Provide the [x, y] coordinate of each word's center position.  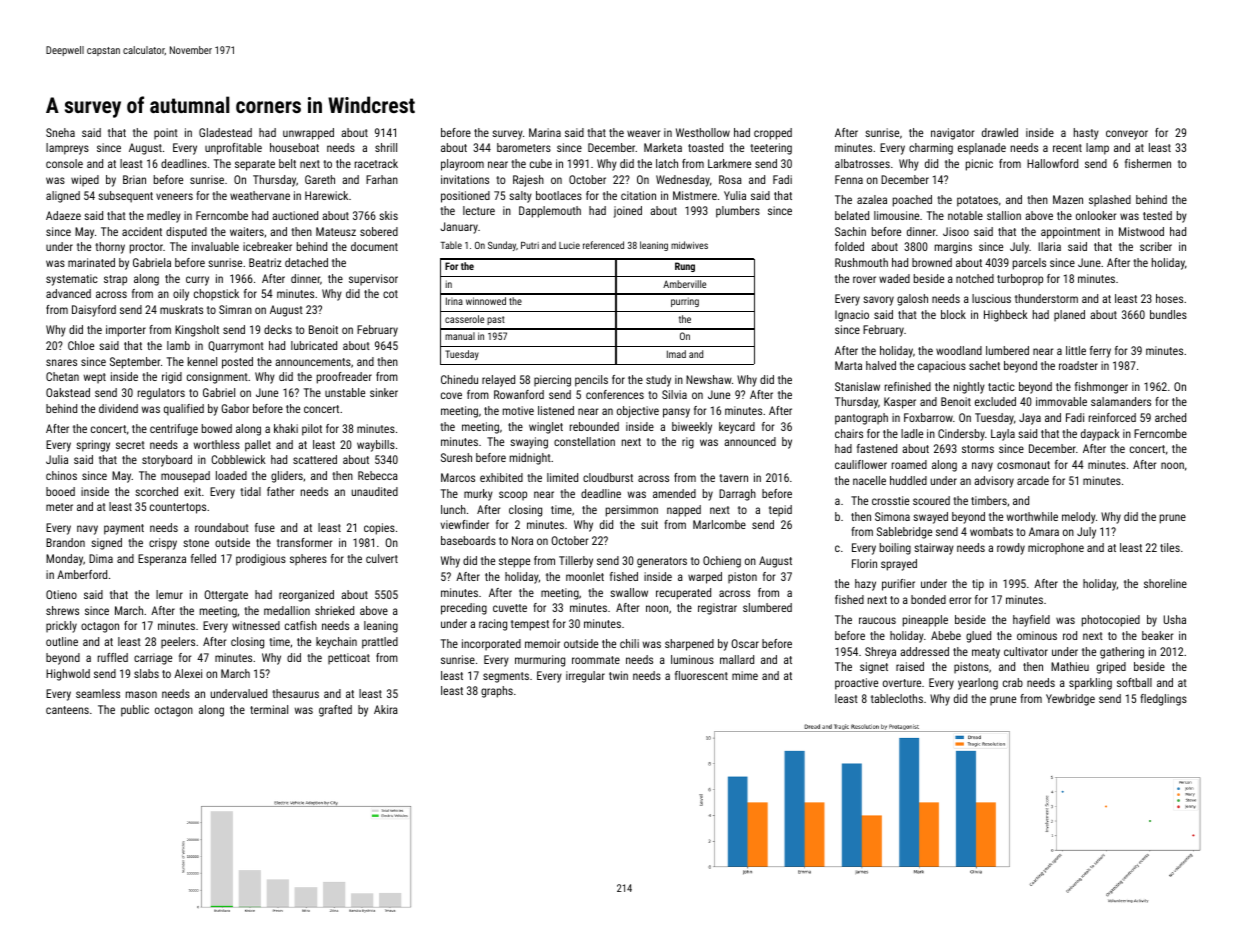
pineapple [925, 621]
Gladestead [225, 132]
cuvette [510, 608]
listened [556, 410]
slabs [146, 673]
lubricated [314, 345]
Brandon [65, 542]
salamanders [1121, 401]
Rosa [730, 179]
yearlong [978, 684]
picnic [979, 165]
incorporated [491, 645]
